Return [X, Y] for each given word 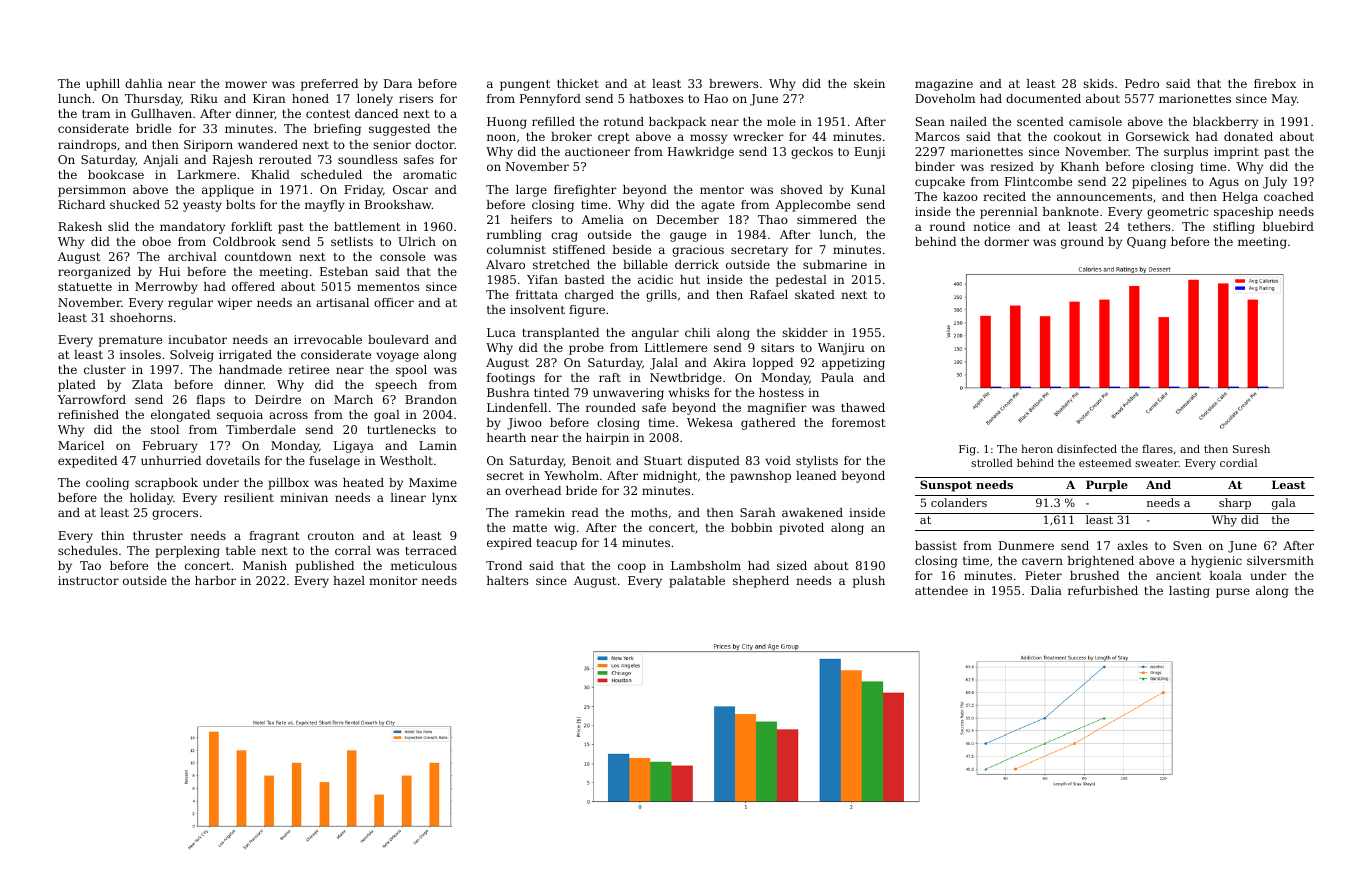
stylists [817, 462]
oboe [156, 241]
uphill [103, 85]
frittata [537, 294]
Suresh [1251, 449]
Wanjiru [841, 349]
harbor [215, 580]
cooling [107, 484]
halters [507, 580]
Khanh [1080, 166]
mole [781, 121]
